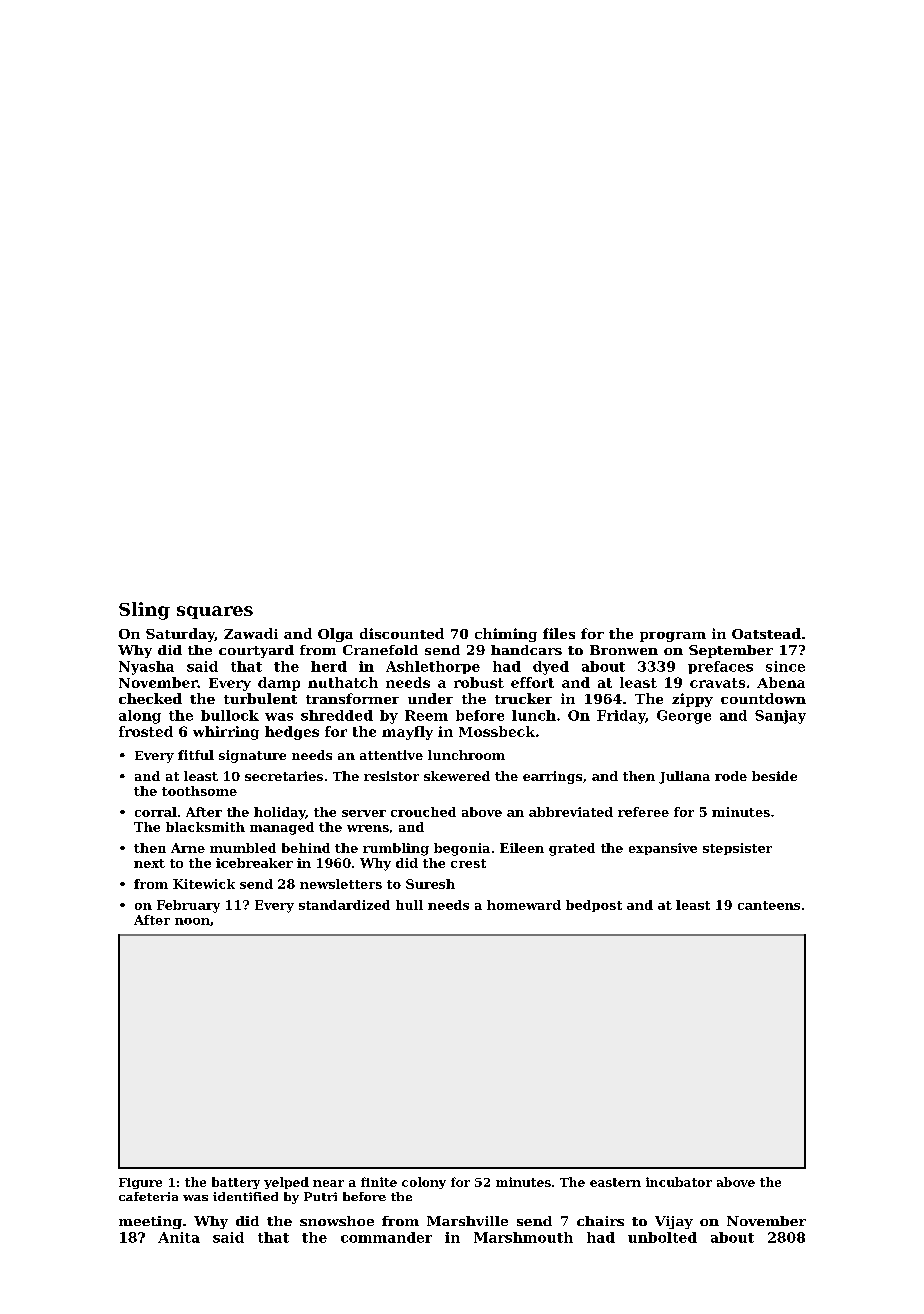 The width and height of the document is (924, 1314). I want to click on incubator, so click(679, 1182).
